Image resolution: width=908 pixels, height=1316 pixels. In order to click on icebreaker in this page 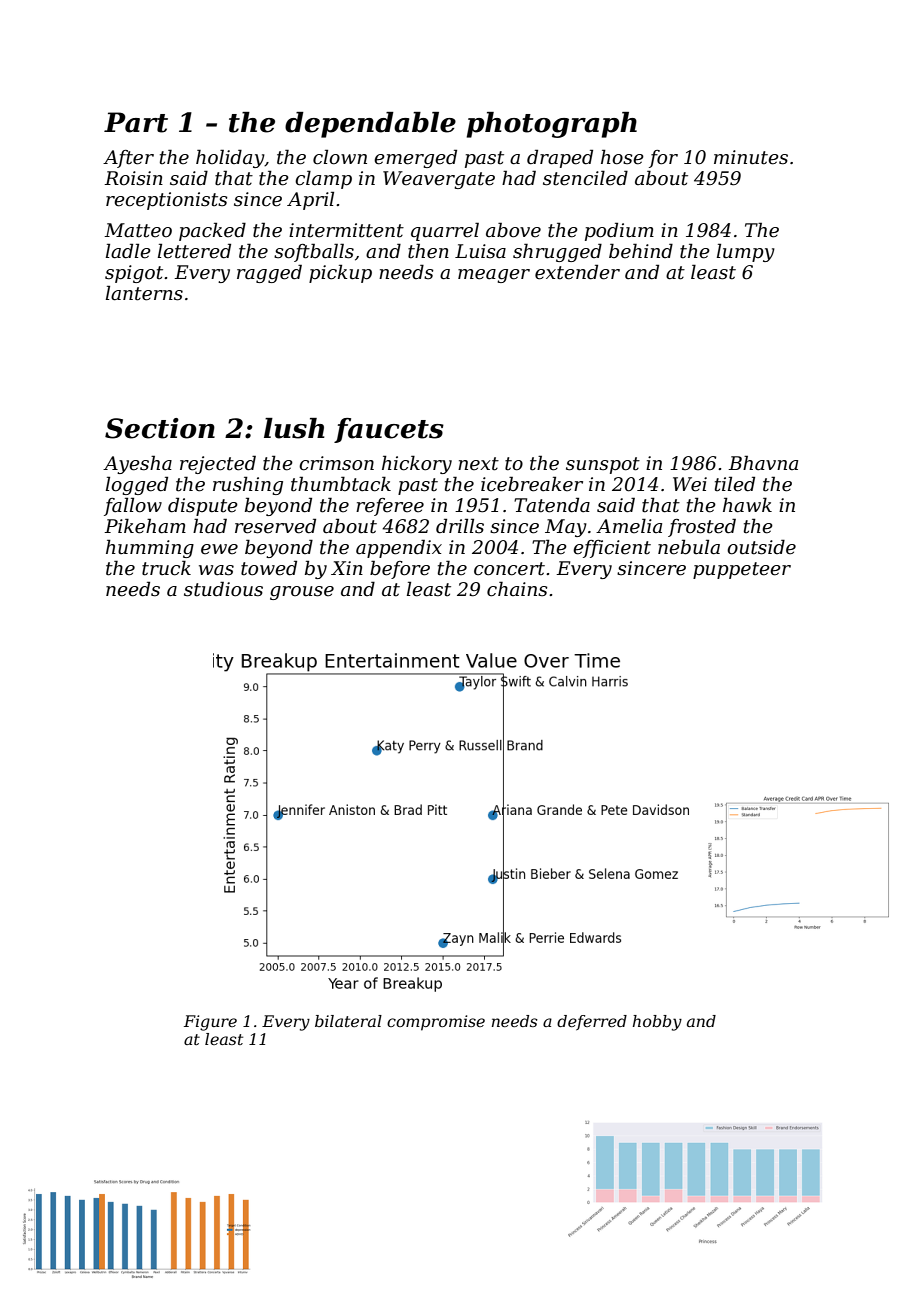, I will do `click(532, 484)`.
